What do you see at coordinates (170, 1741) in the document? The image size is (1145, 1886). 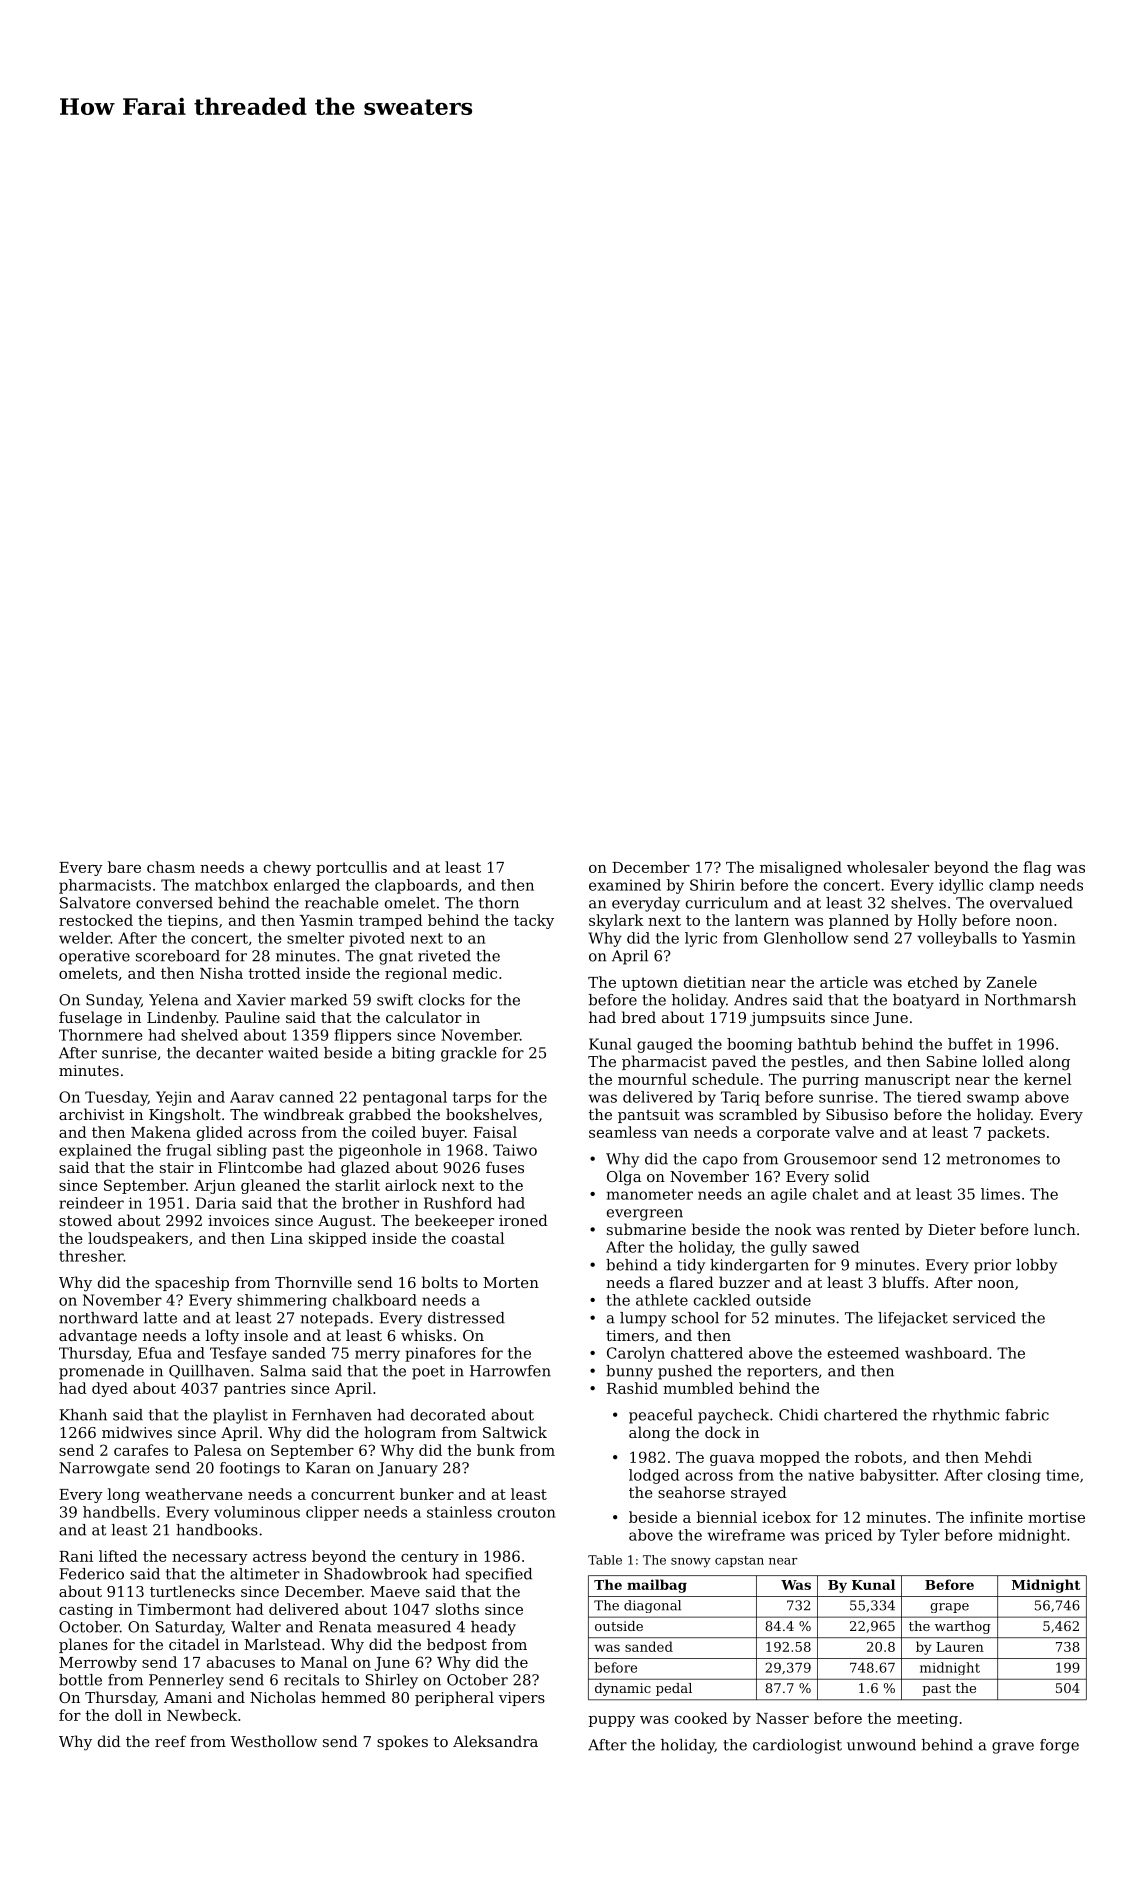 I see `reef` at bounding box center [170, 1741].
